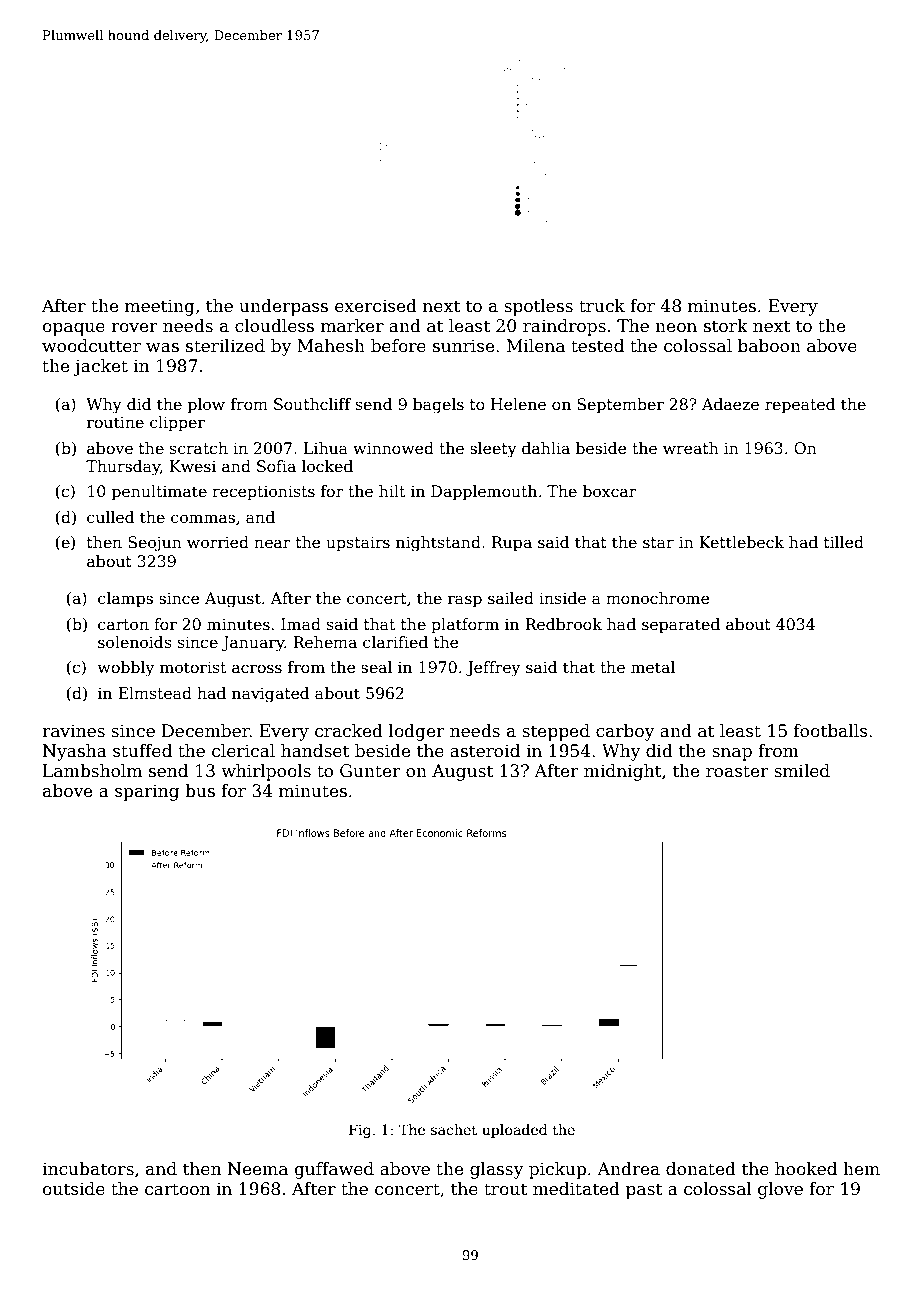  Describe the element at coordinates (73, 731) in the document. I see `ravines` at that location.
